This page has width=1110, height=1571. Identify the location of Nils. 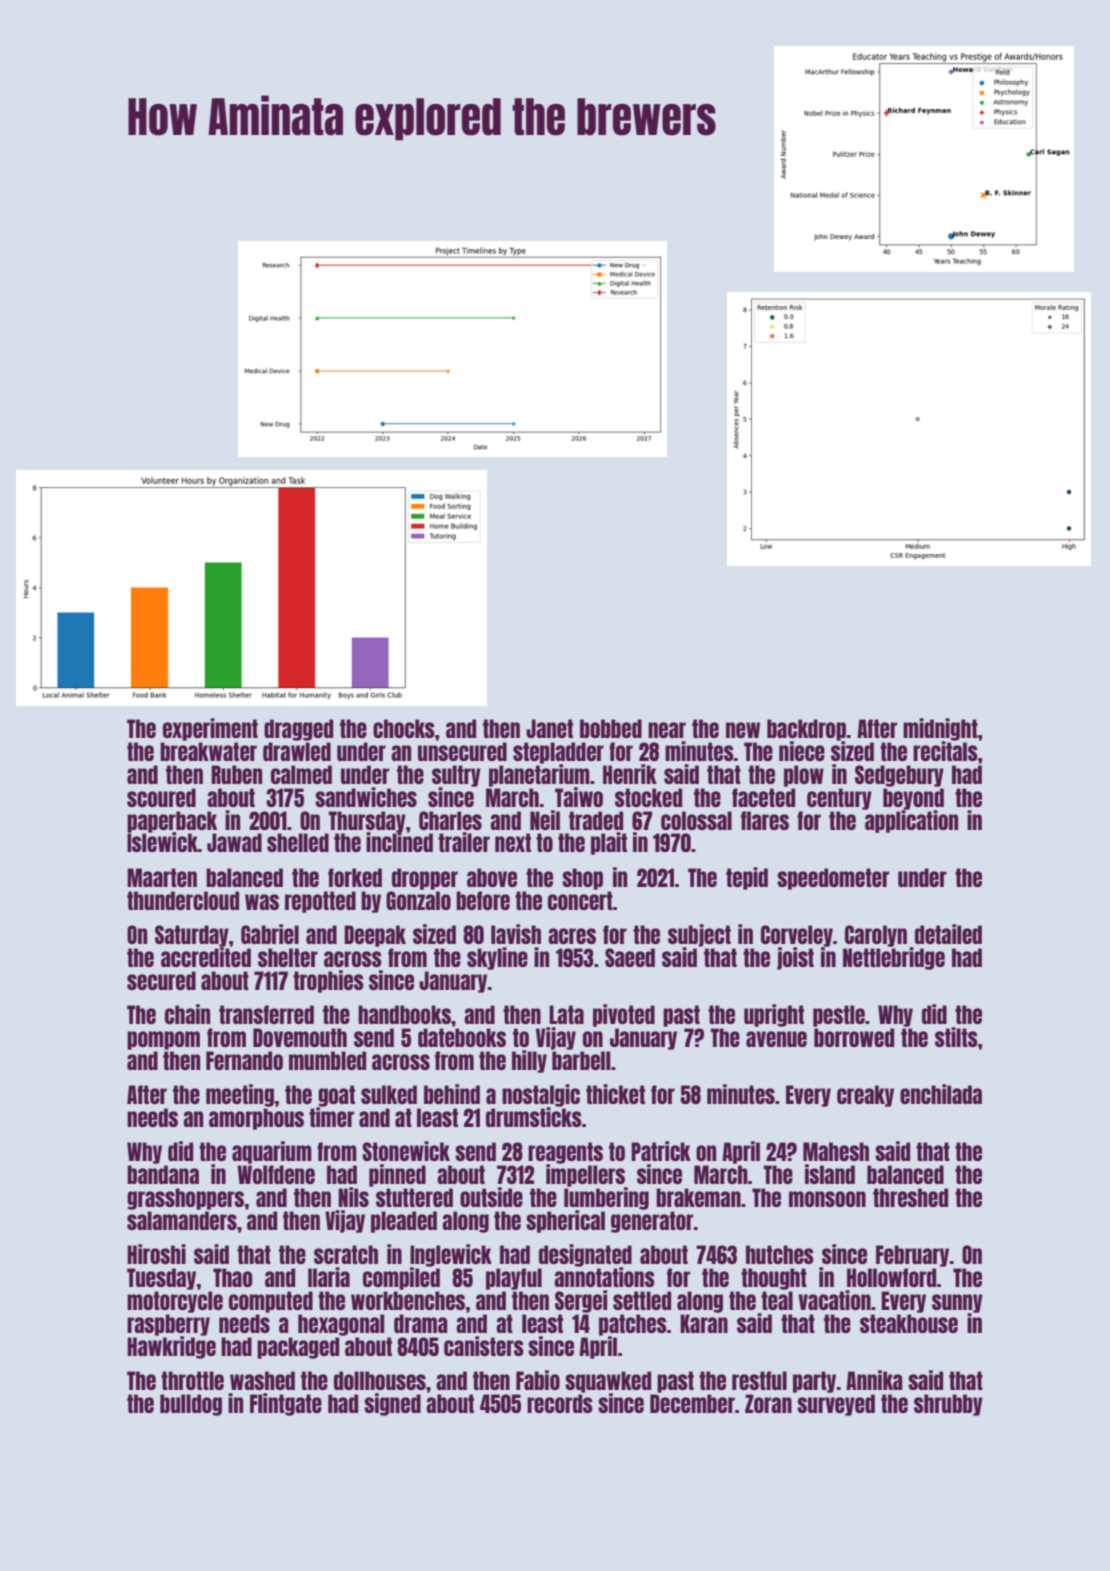
(353, 1197).
